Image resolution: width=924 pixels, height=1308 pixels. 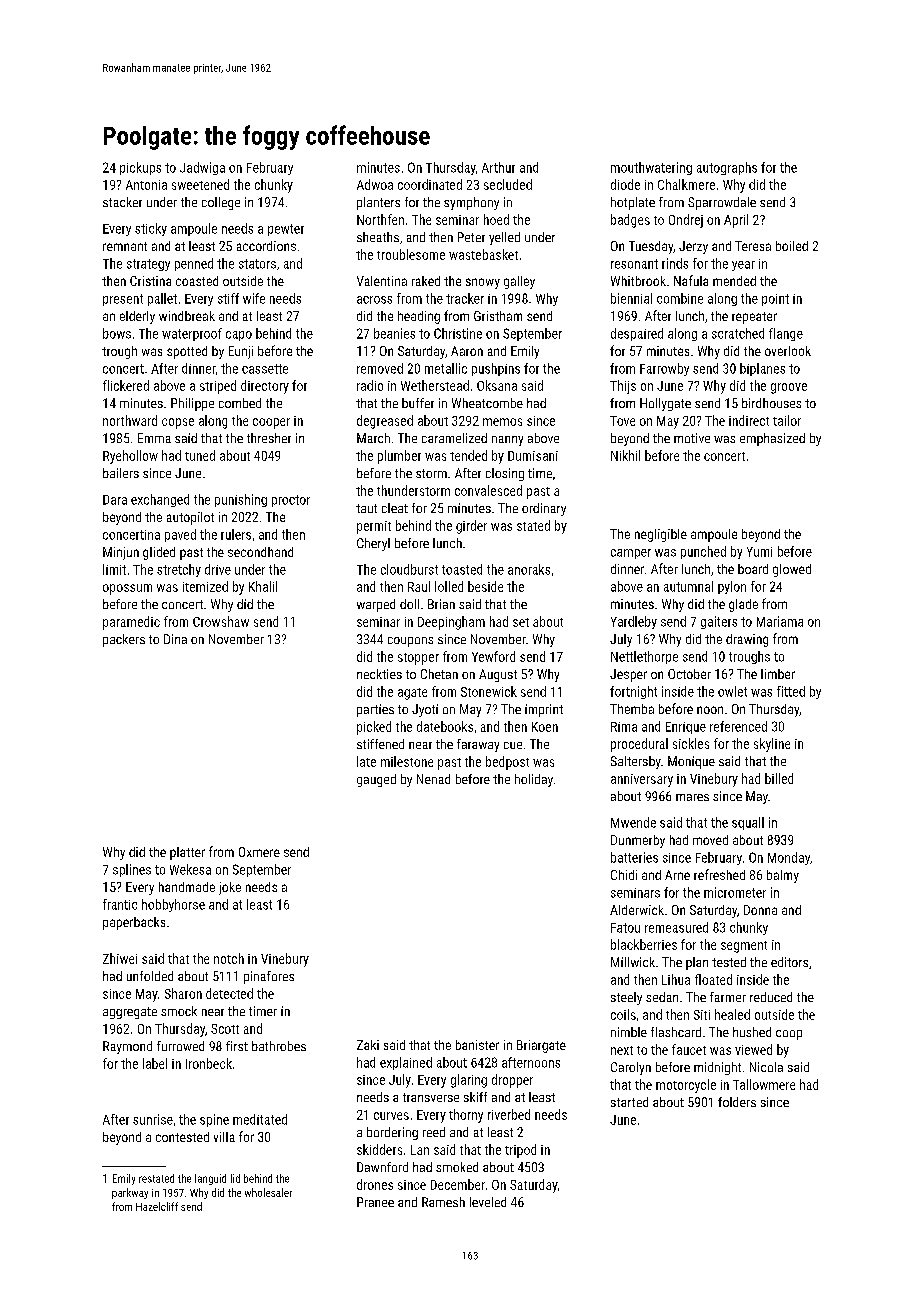 What do you see at coordinates (259, 852) in the screenshot?
I see `Oxmere` at bounding box center [259, 852].
